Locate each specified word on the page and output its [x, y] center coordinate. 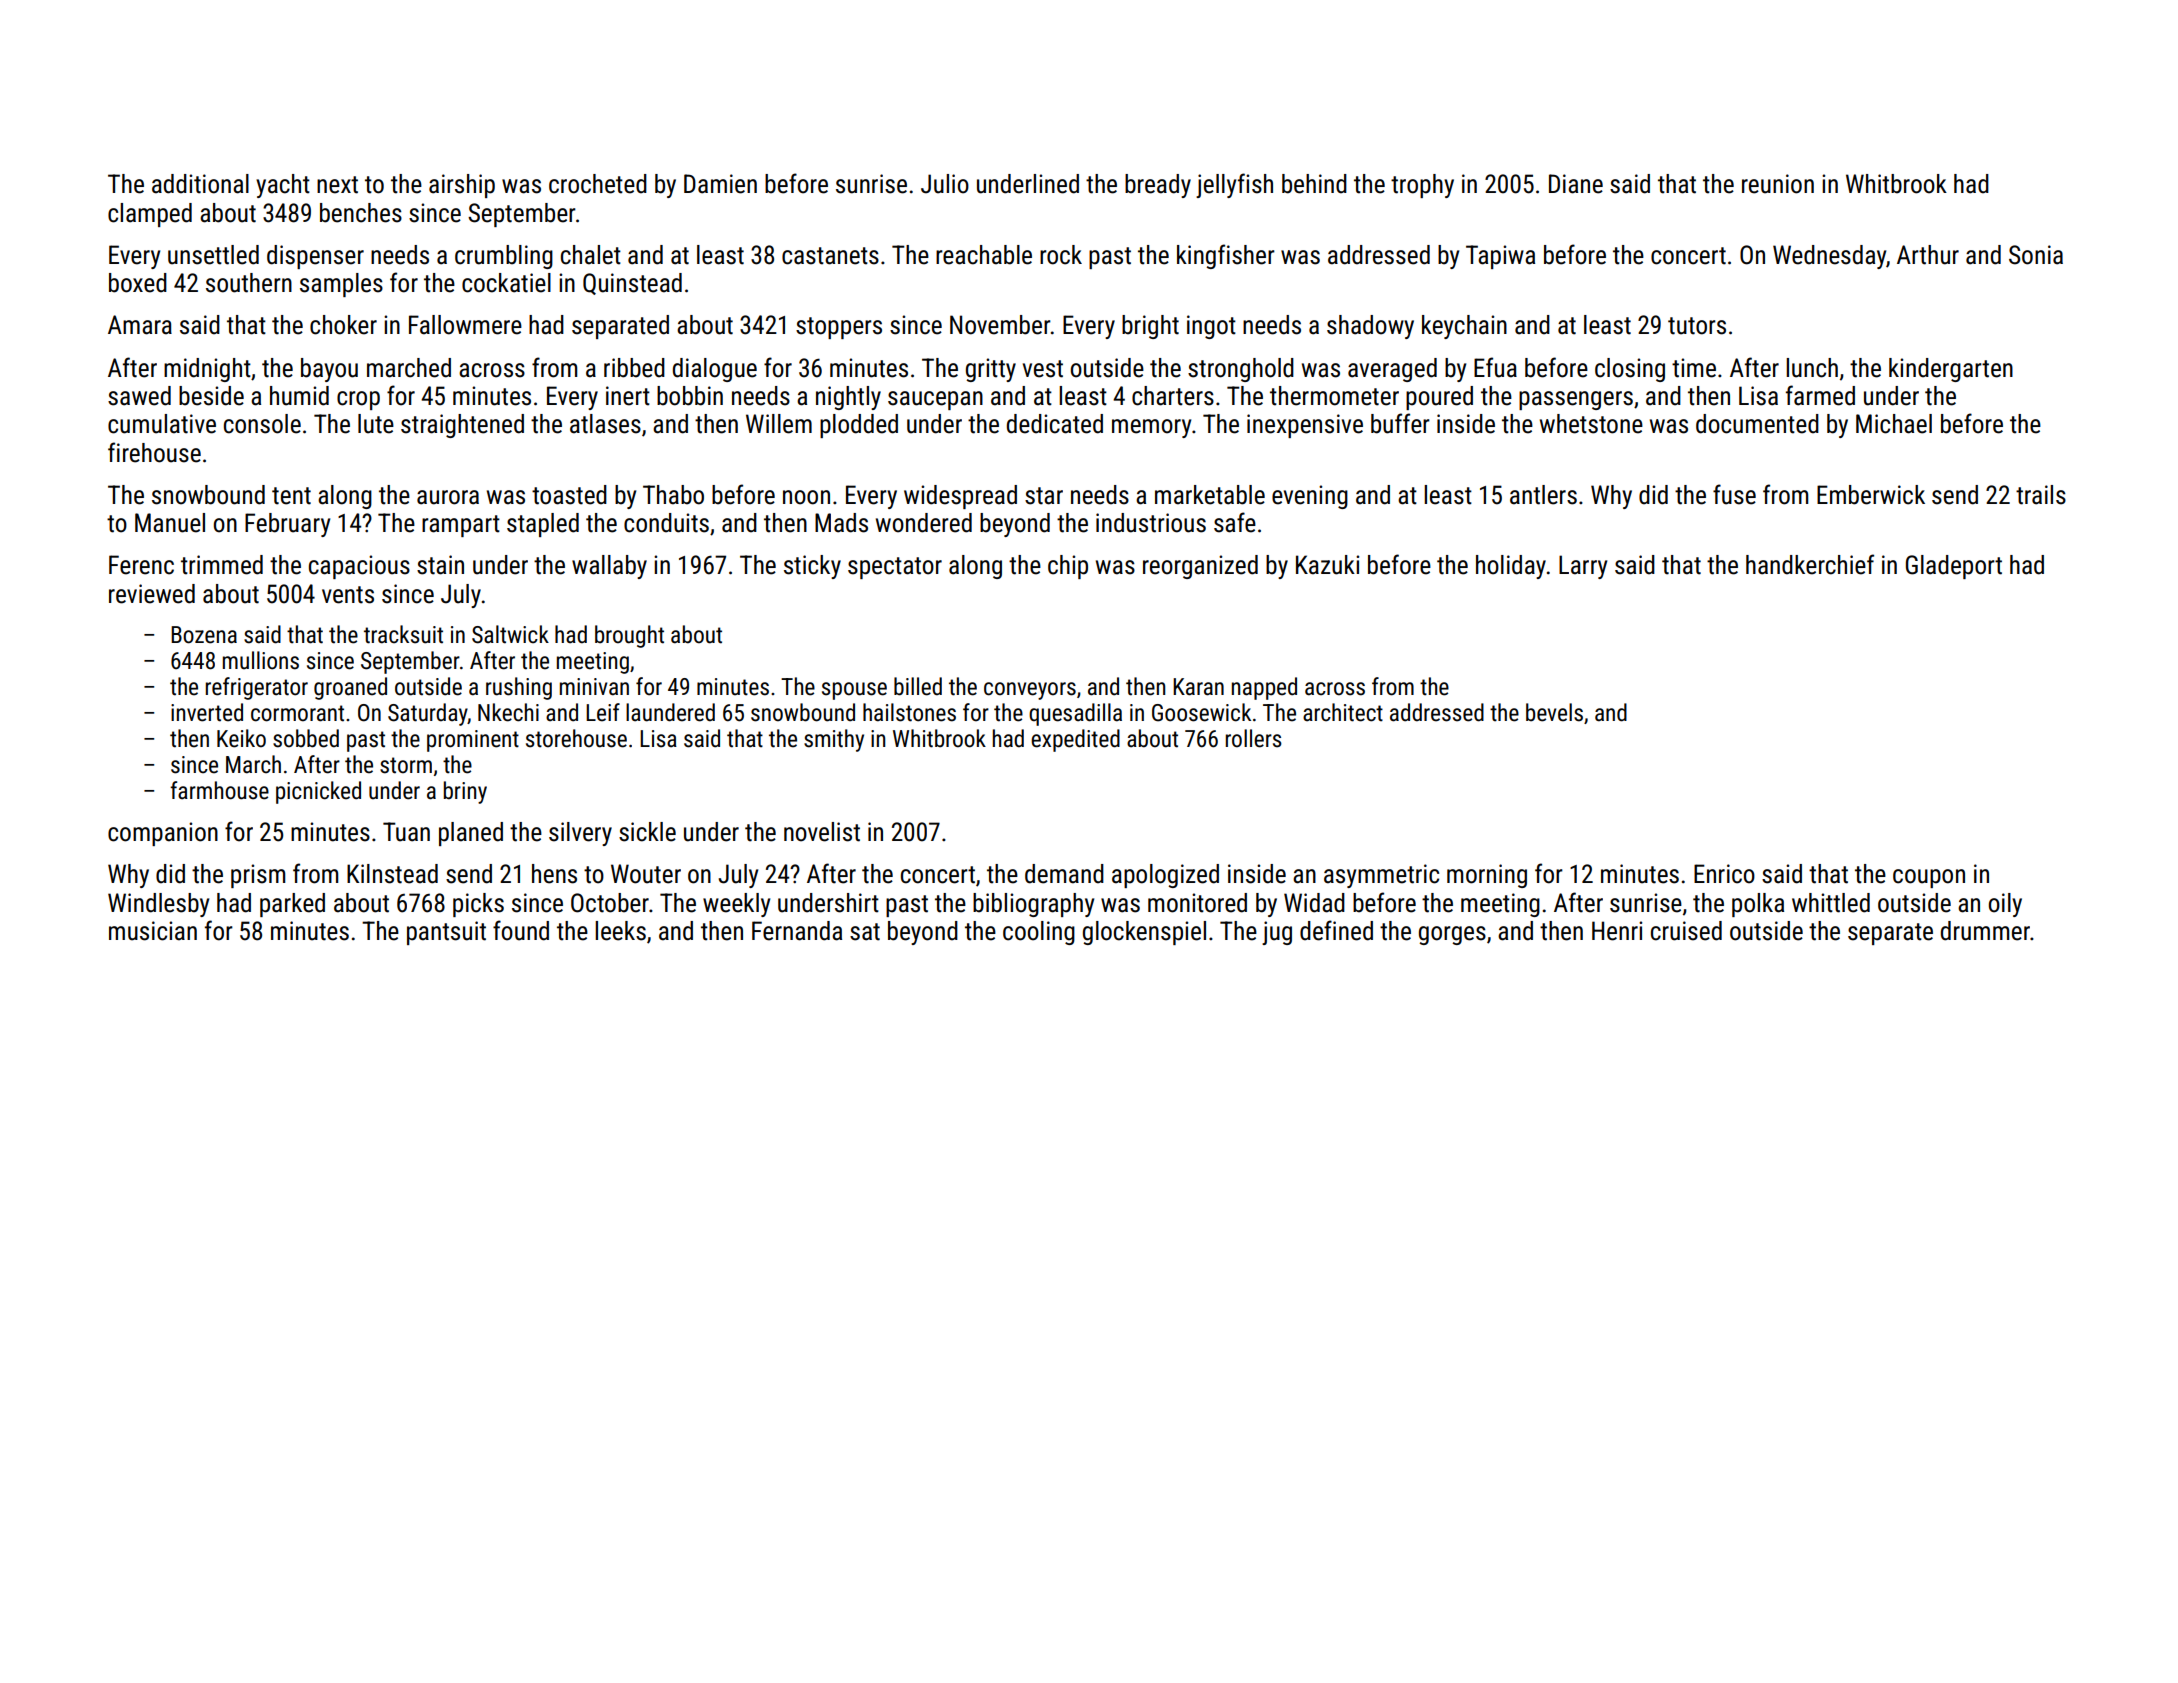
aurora [448, 497]
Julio [945, 184]
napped [1264, 688]
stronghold [1241, 370]
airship [462, 186]
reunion [1778, 184]
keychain [1464, 327]
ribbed [634, 368]
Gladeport [1954, 567]
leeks [620, 931]
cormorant [297, 713]
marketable [1210, 495]
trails [2041, 495]
